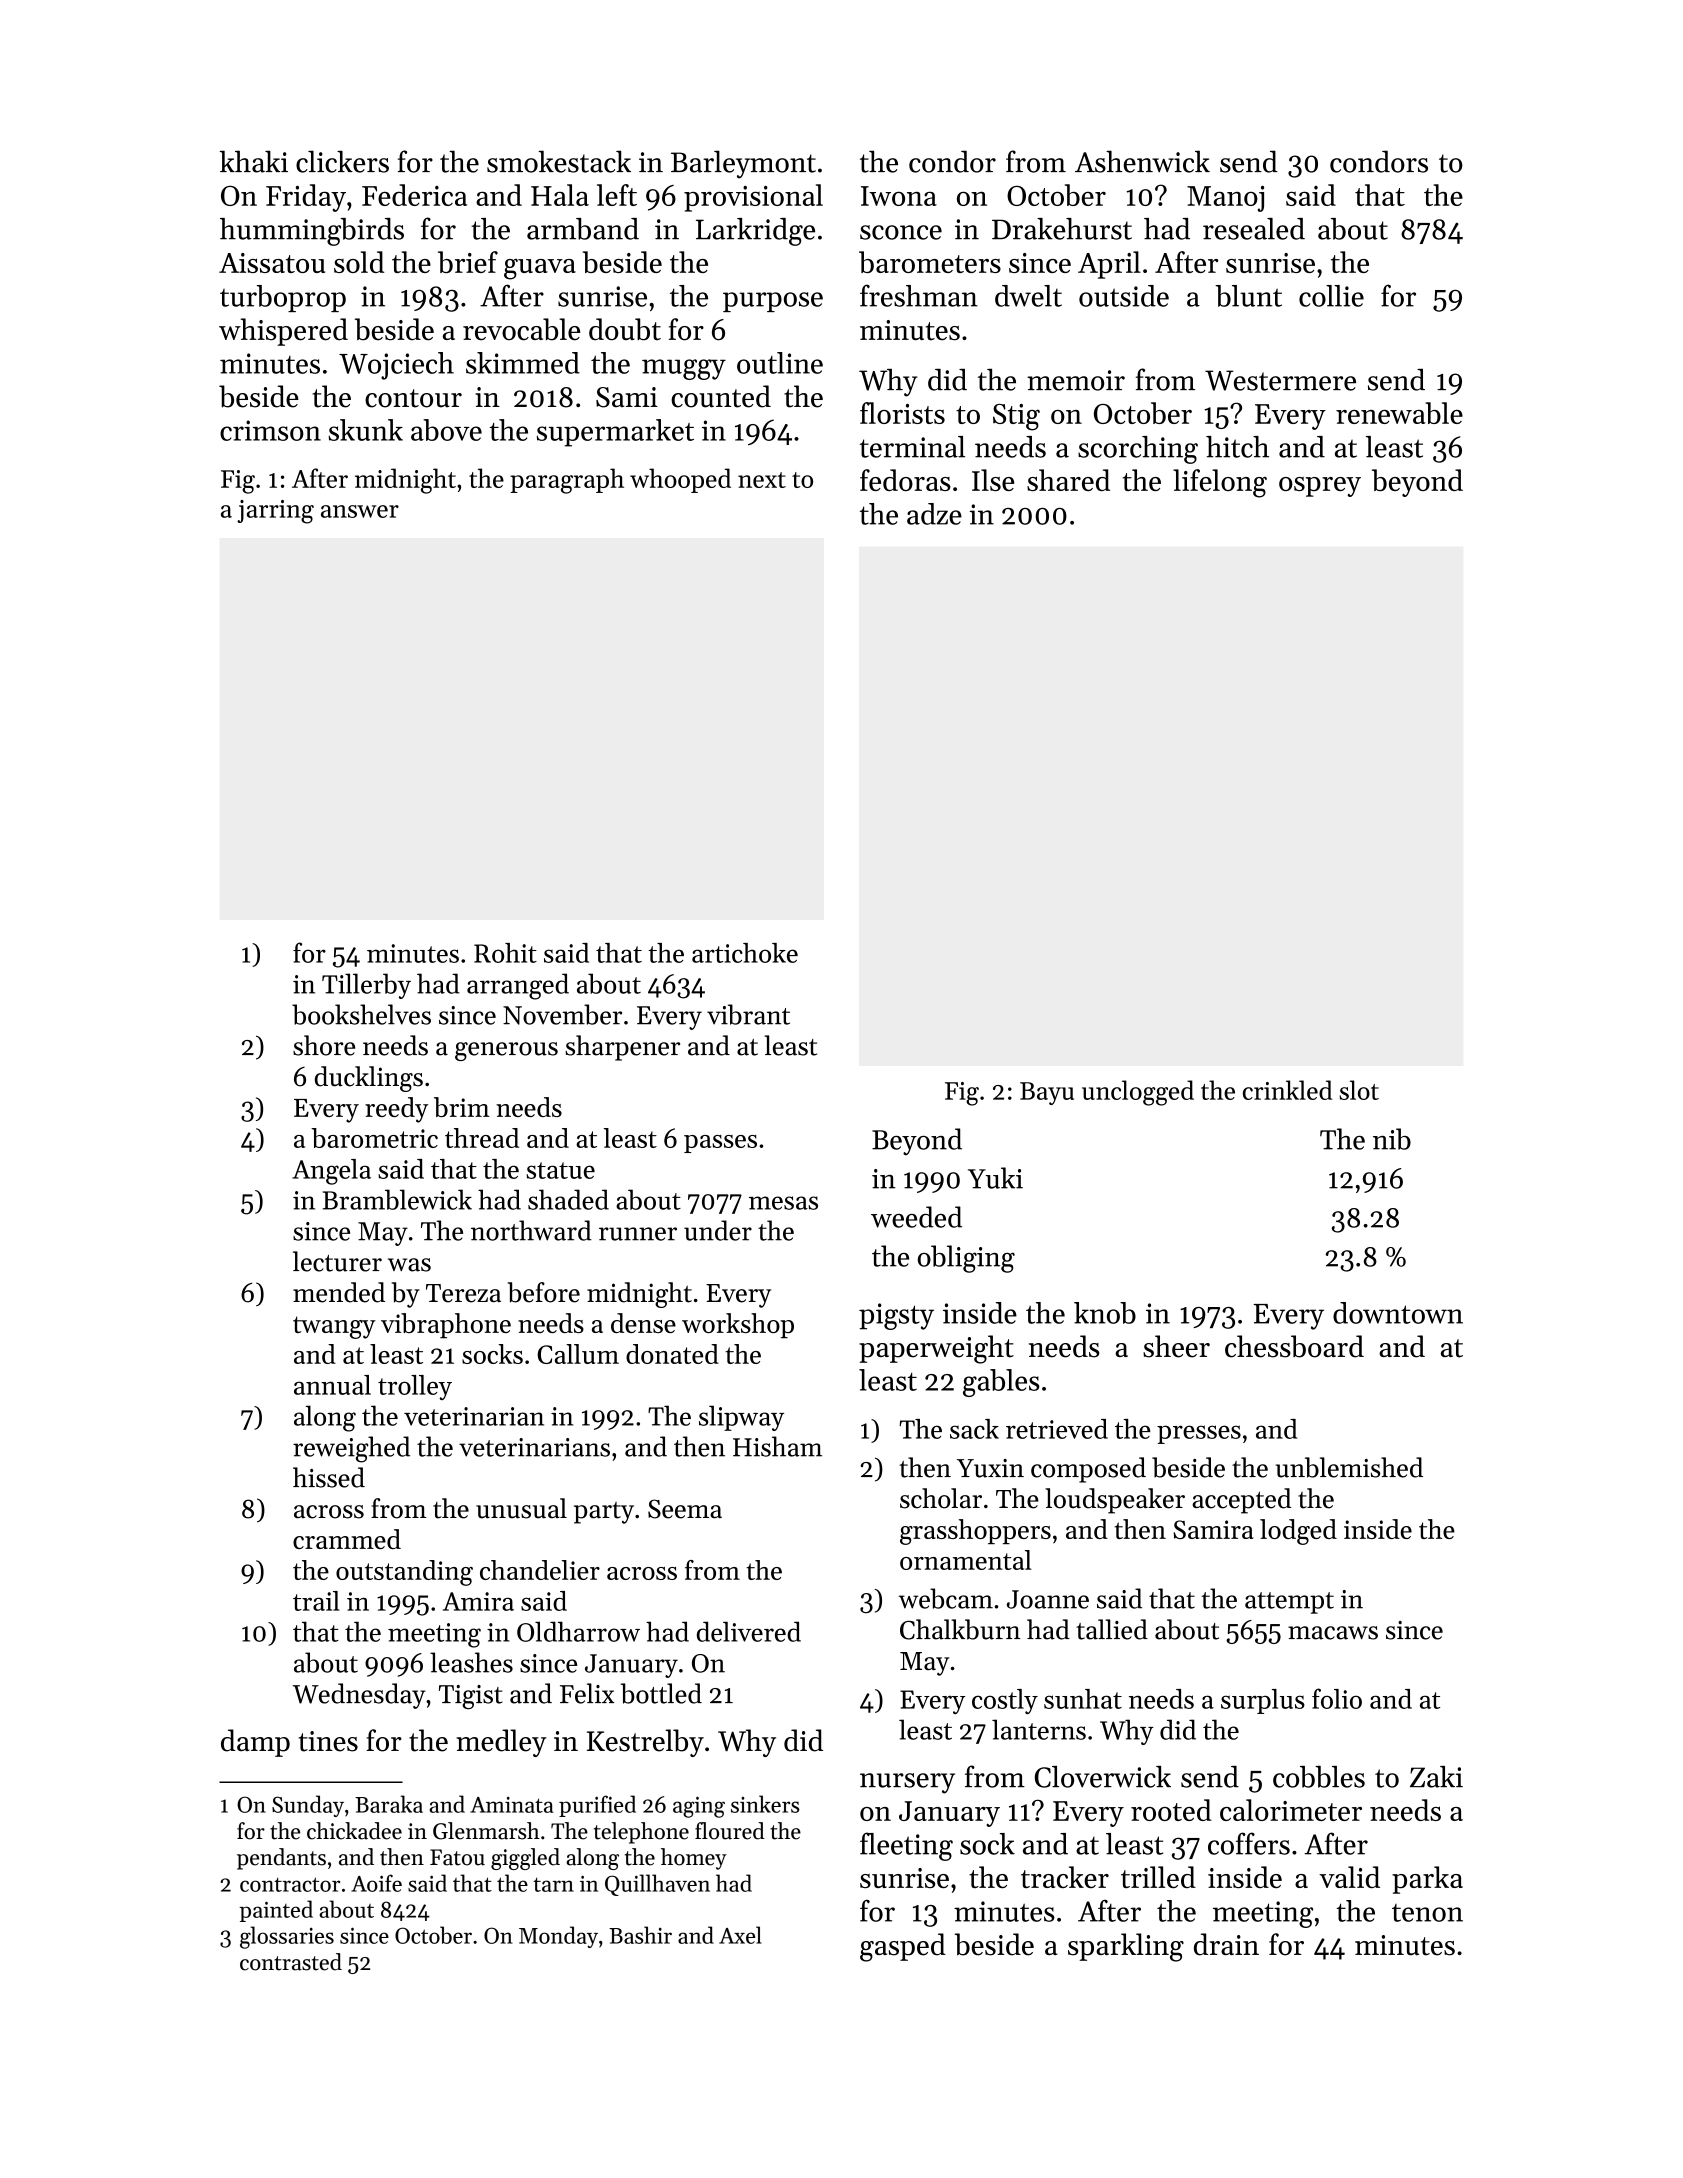 The width and height of the screenshot is (1683, 2178). What do you see at coordinates (553, 1885) in the screenshot?
I see `tarn` at bounding box center [553, 1885].
